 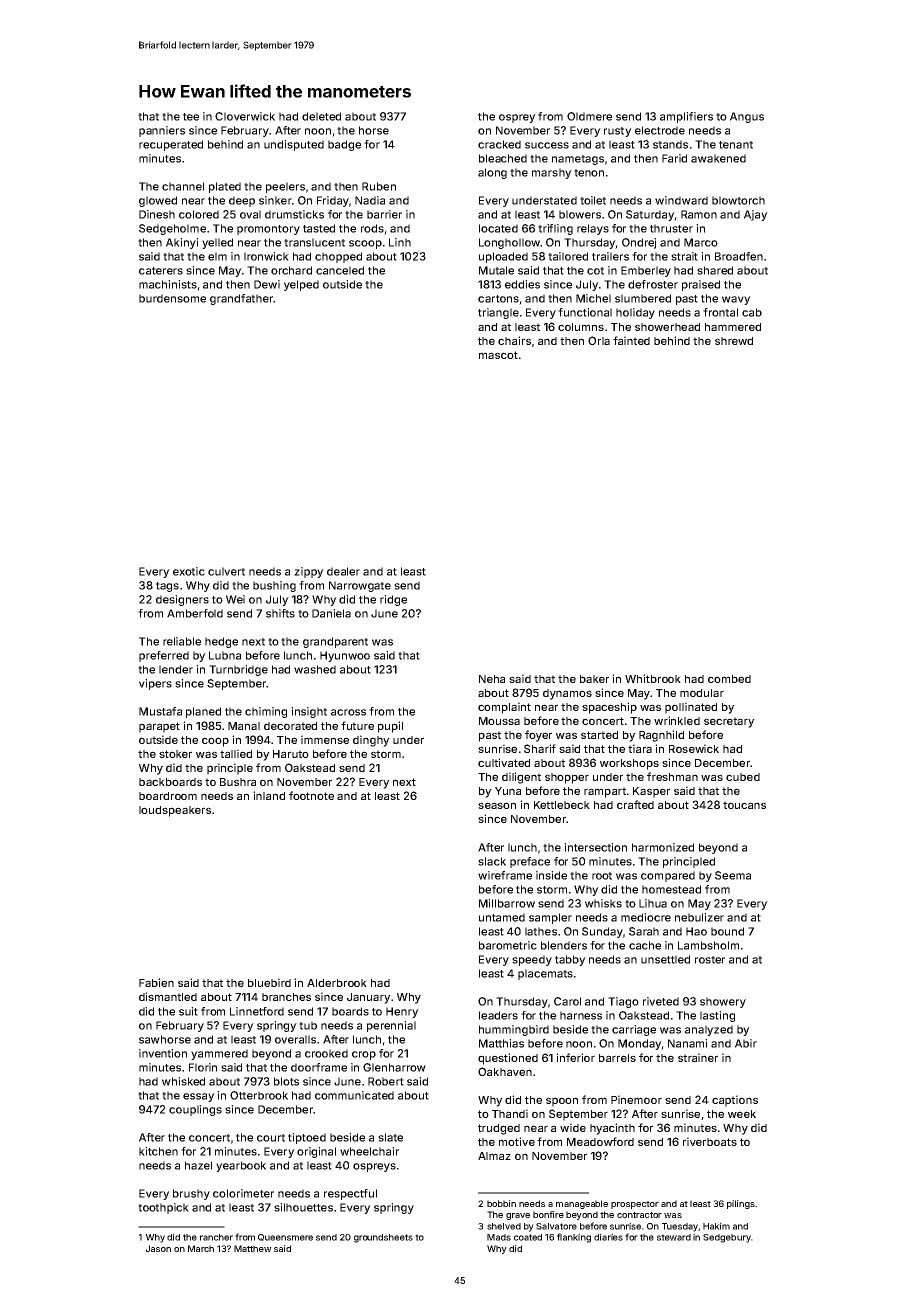 What do you see at coordinates (608, 1237) in the screenshot?
I see `diaries` at bounding box center [608, 1237].
